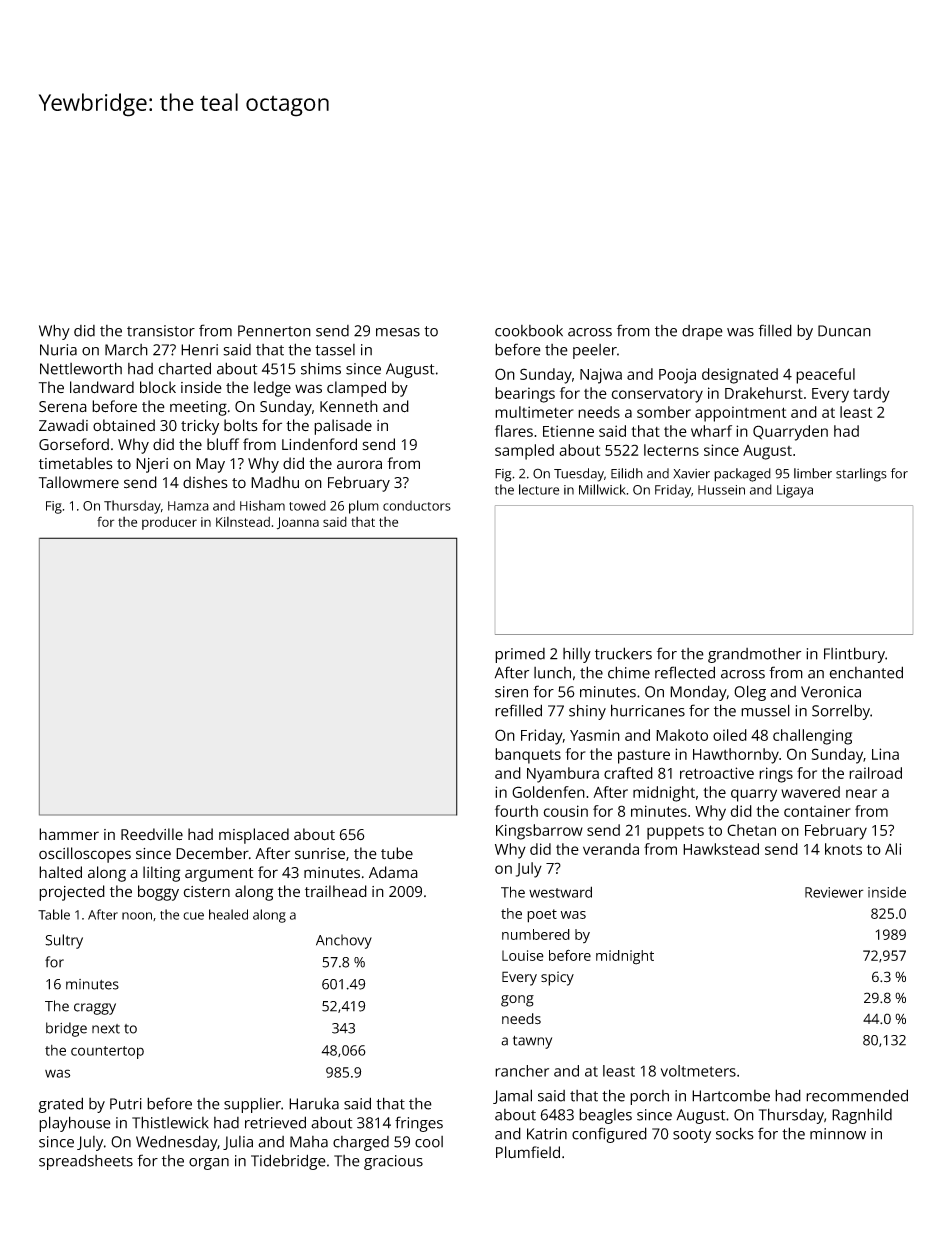 This screenshot has width=952, height=1233. What do you see at coordinates (536, 934) in the screenshot?
I see `numbered` at bounding box center [536, 934].
